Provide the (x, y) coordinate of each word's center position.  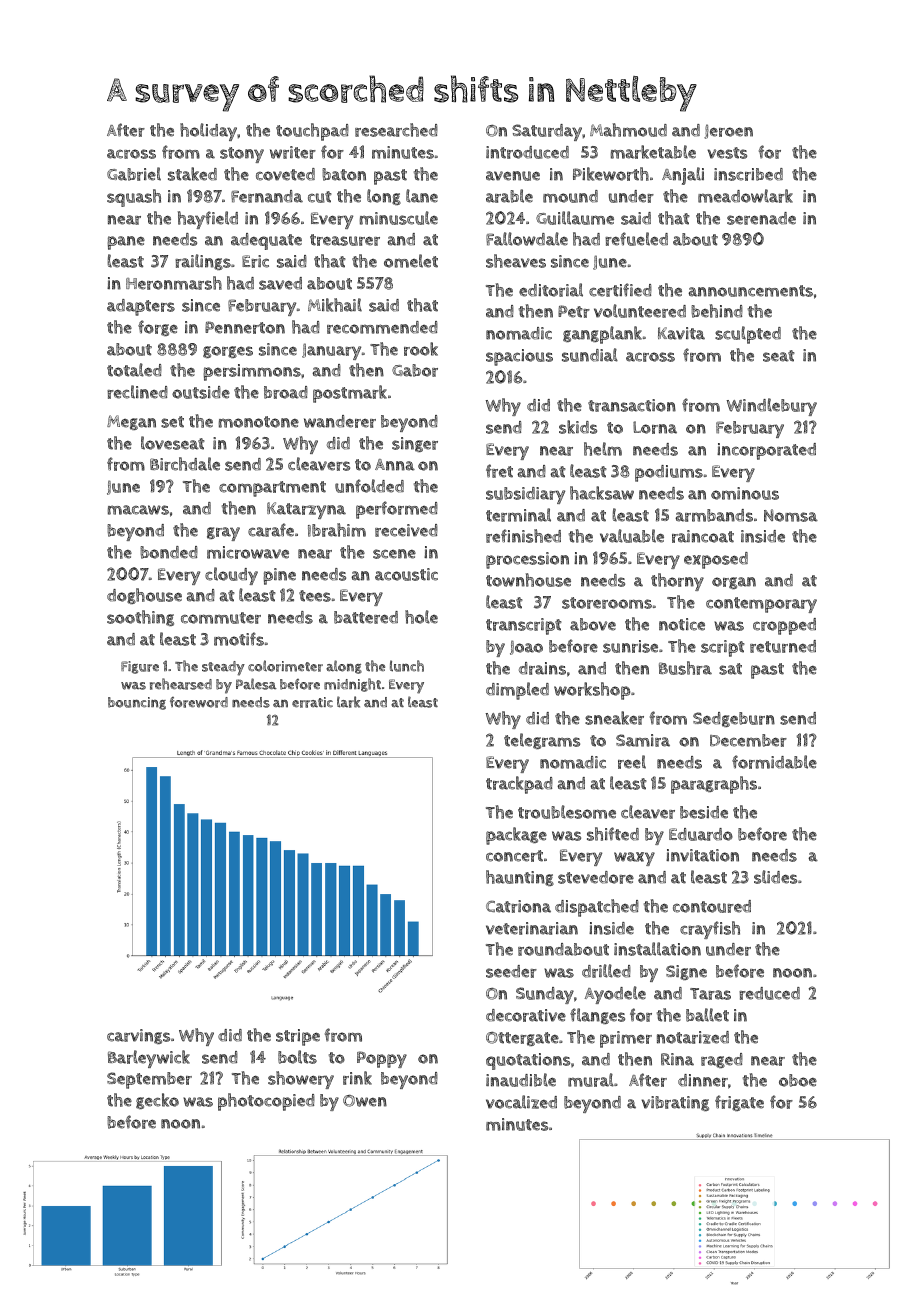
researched (396, 130)
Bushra (685, 668)
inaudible (521, 1080)
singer (415, 444)
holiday (208, 132)
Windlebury (772, 407)
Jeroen (728, 131)
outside (201, 392)
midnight (352, 685)
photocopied (266, 1102)
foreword (199, 702)
